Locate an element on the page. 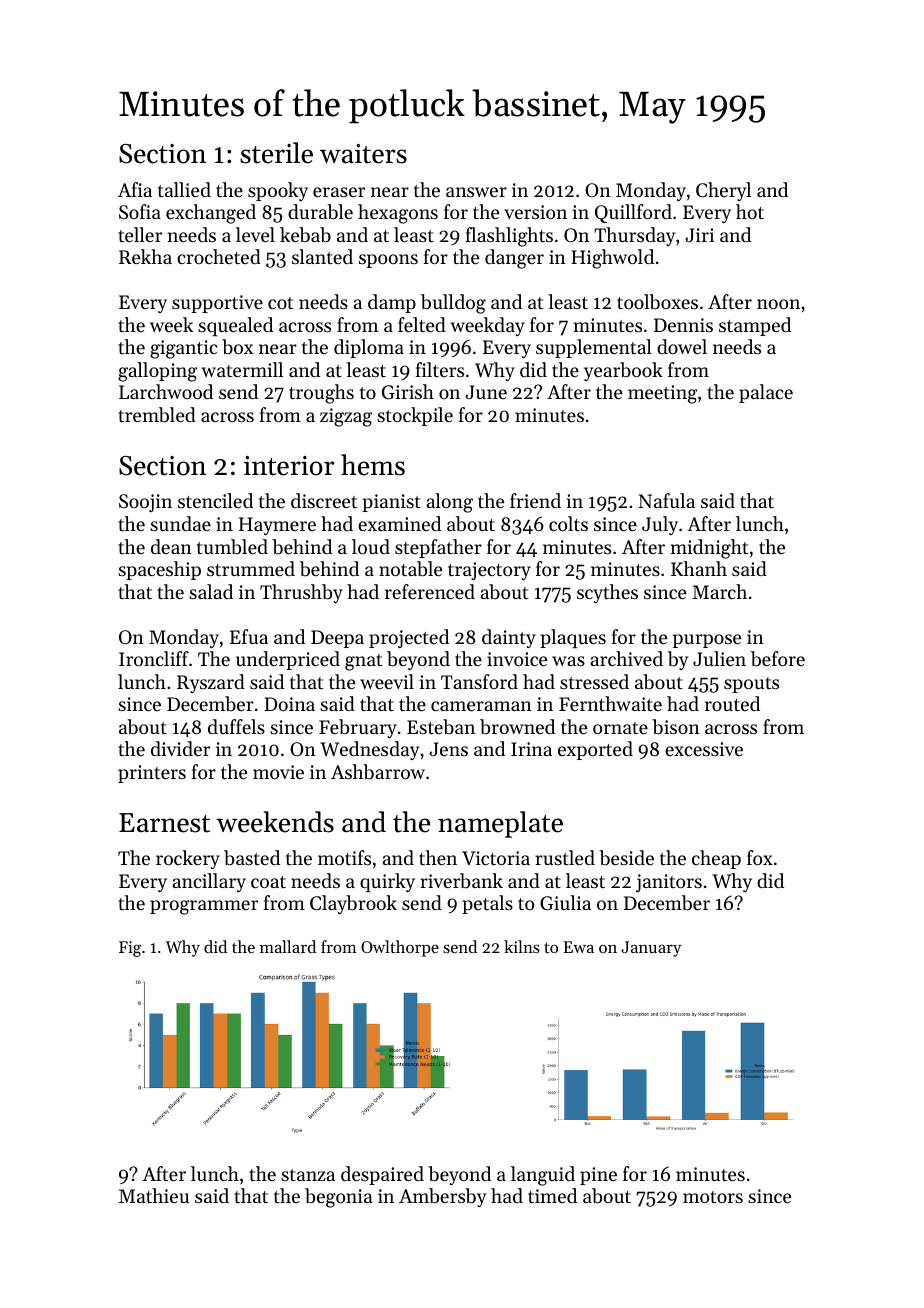 The width and height of the image is (924, 1308). stamped is located at coordinates (755, 326).
